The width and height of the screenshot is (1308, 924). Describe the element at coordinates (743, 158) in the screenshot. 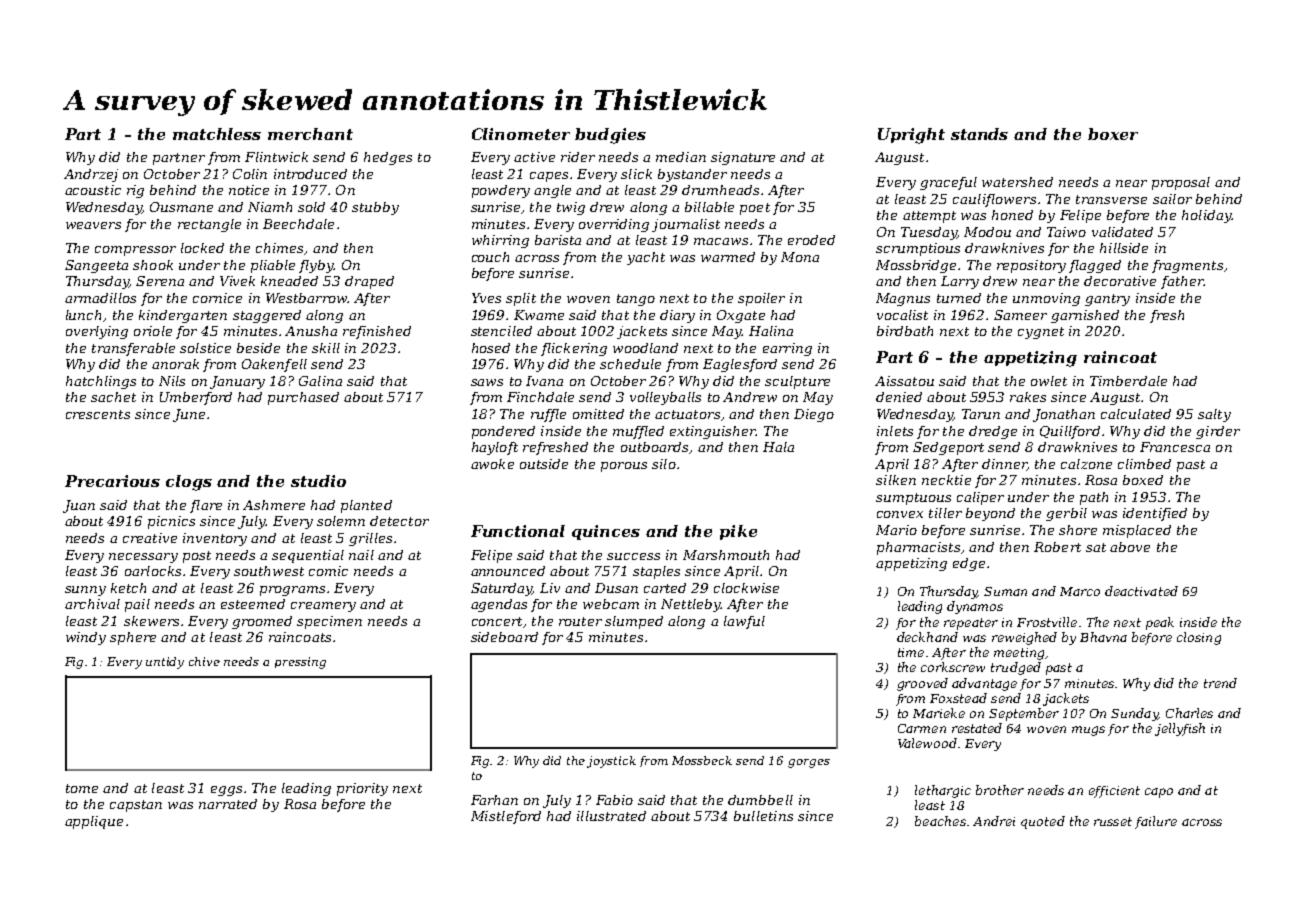

I see `signature` at that location.
